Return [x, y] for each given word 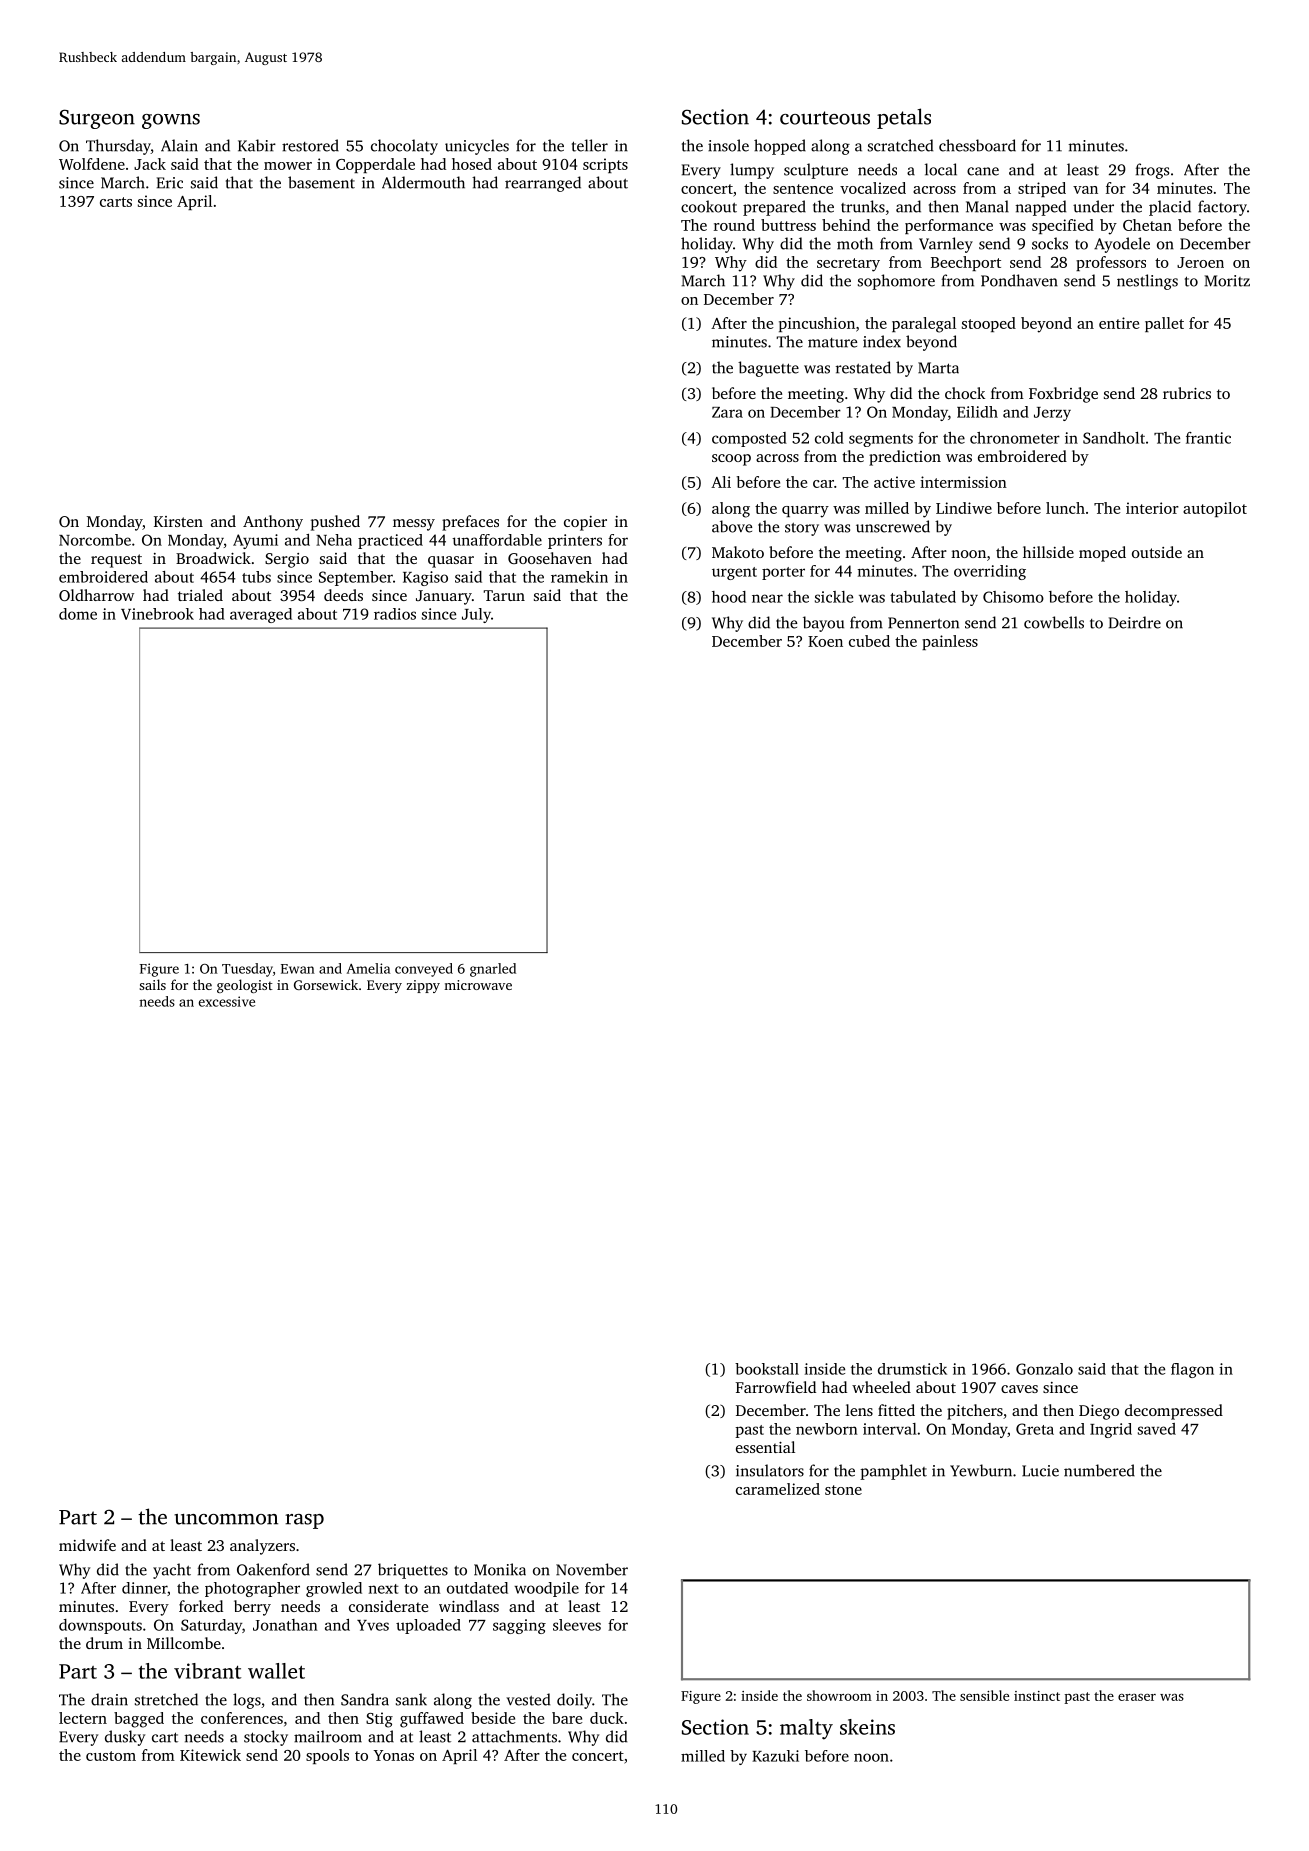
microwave [478, 985]
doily [574, 1701]
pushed [335, 523]
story [802, 529]
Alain [179, 145]
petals [904, 118]
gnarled [493, 970]
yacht [172, 1571]
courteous [825, 118]
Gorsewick [326, 984]
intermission [963, 482]
